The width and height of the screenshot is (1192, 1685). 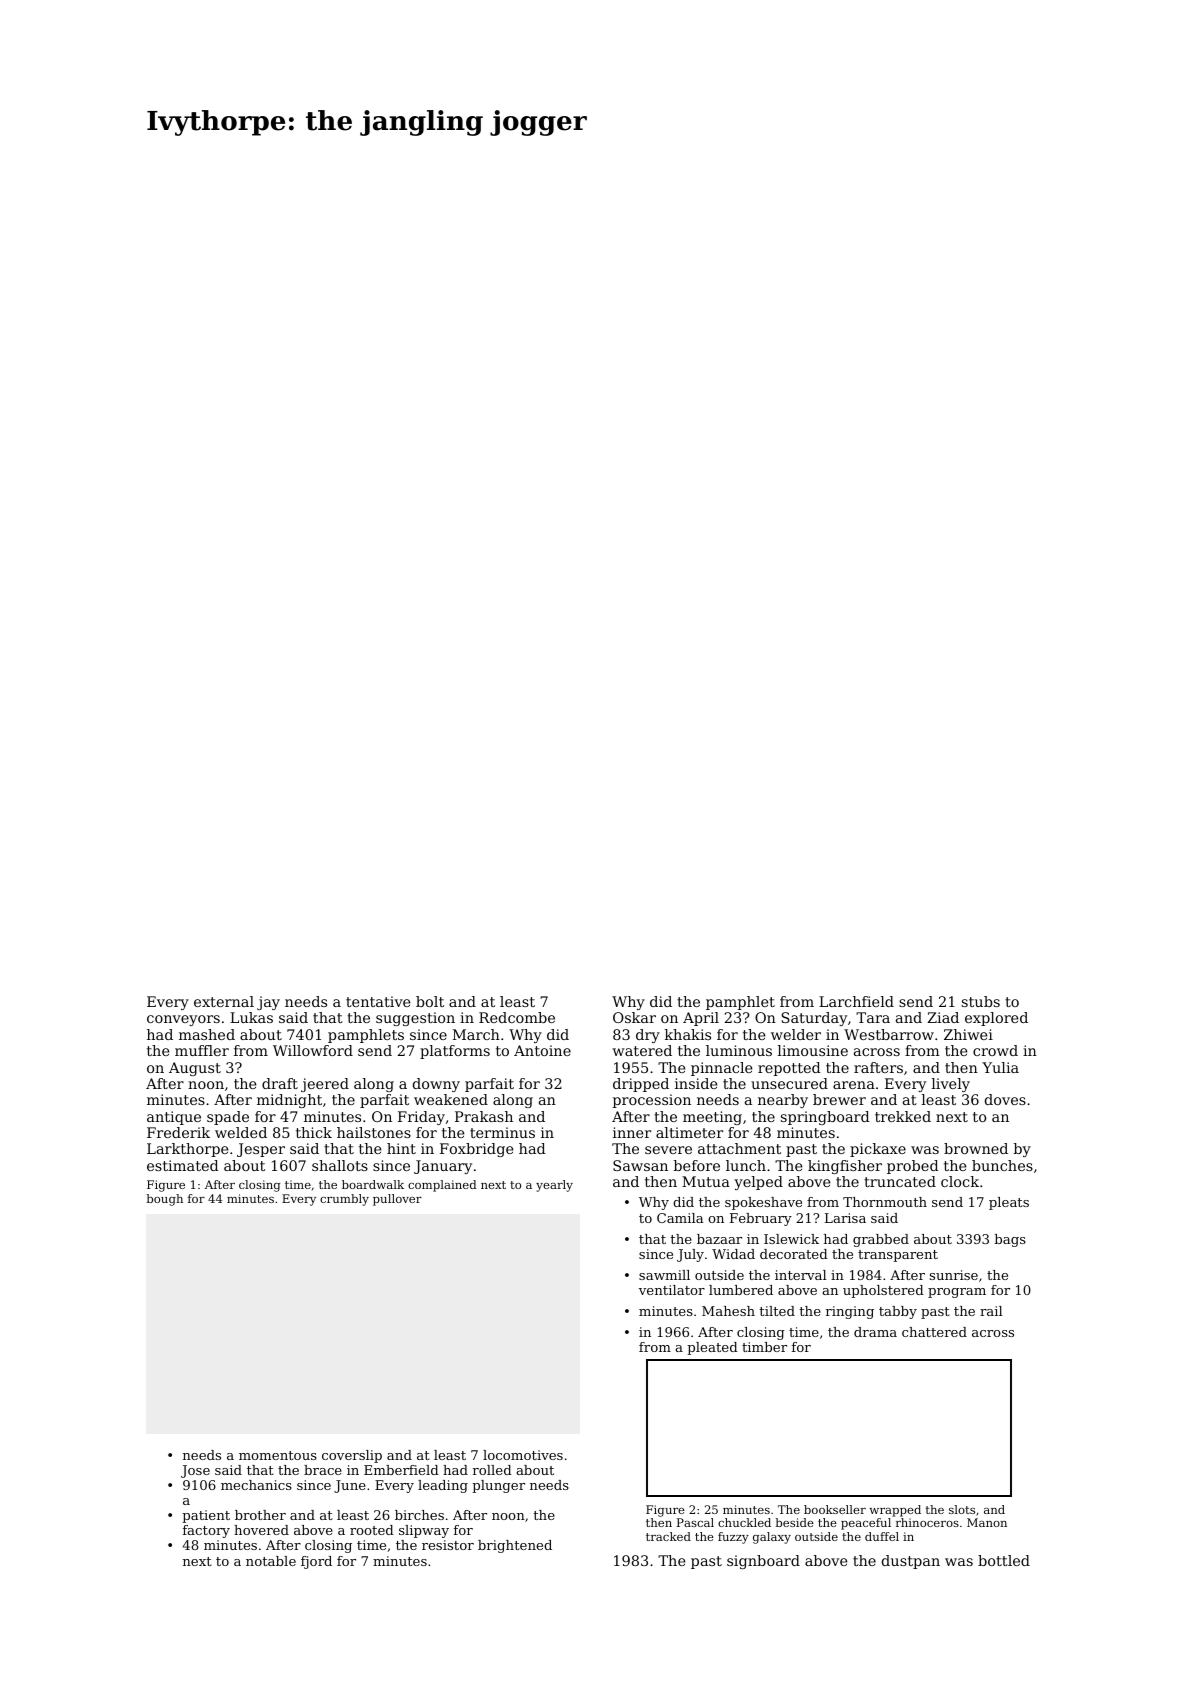 What do you see at coordinates (943, 1017) in the screenshot?
I see `Ziad` at bounding box center [943, 1017].
